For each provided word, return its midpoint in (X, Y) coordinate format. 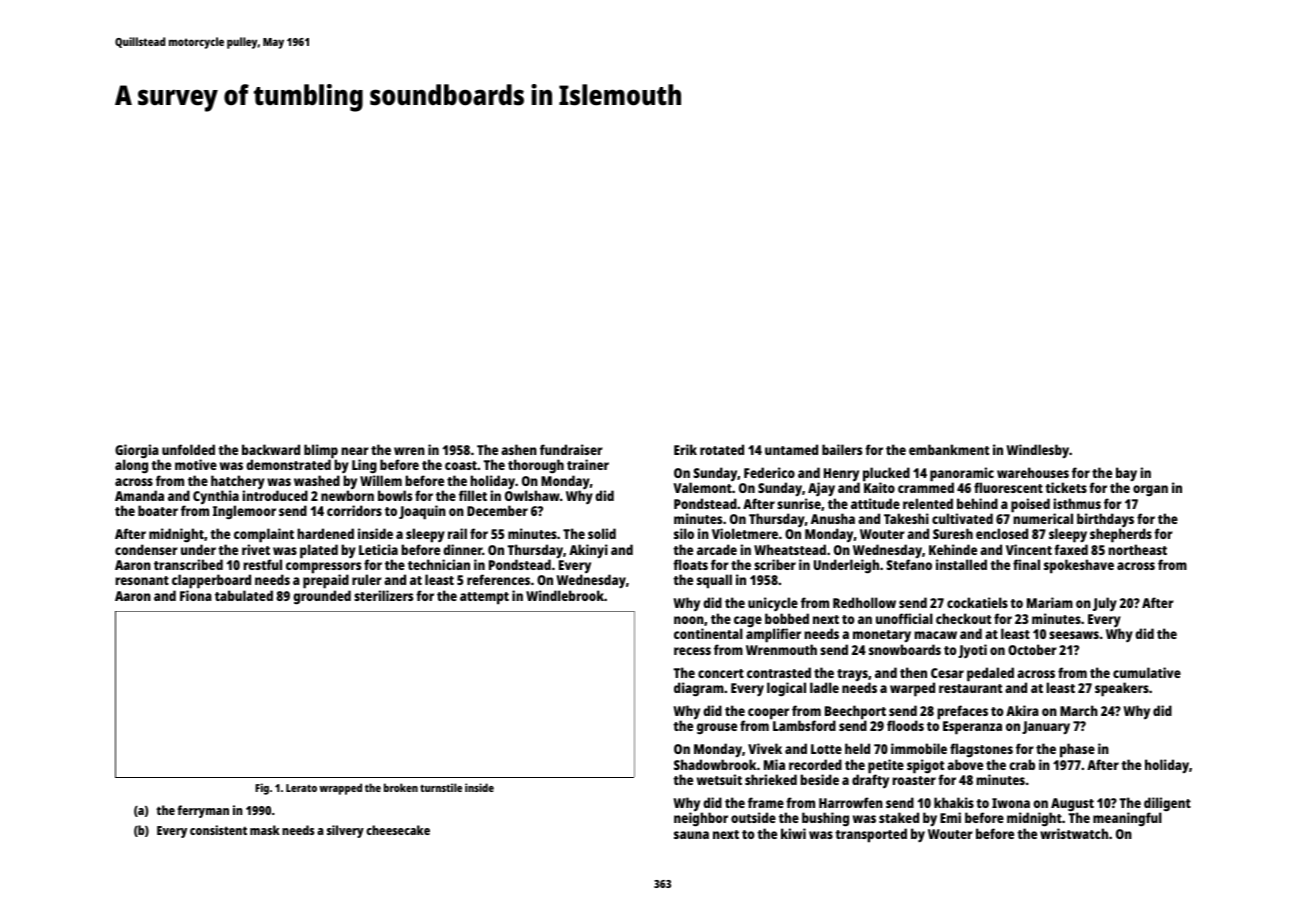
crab (1022, 764)
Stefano (909, 564)
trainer (588, 464)
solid (602, 533)
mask (265, 830)
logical (786, 689)
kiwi (793, 833)
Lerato (301, 788)
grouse (717, 728)
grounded (322, 597)
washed (317, 480)
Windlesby (1037, 451)
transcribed (188, 564)
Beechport (855, 713)
